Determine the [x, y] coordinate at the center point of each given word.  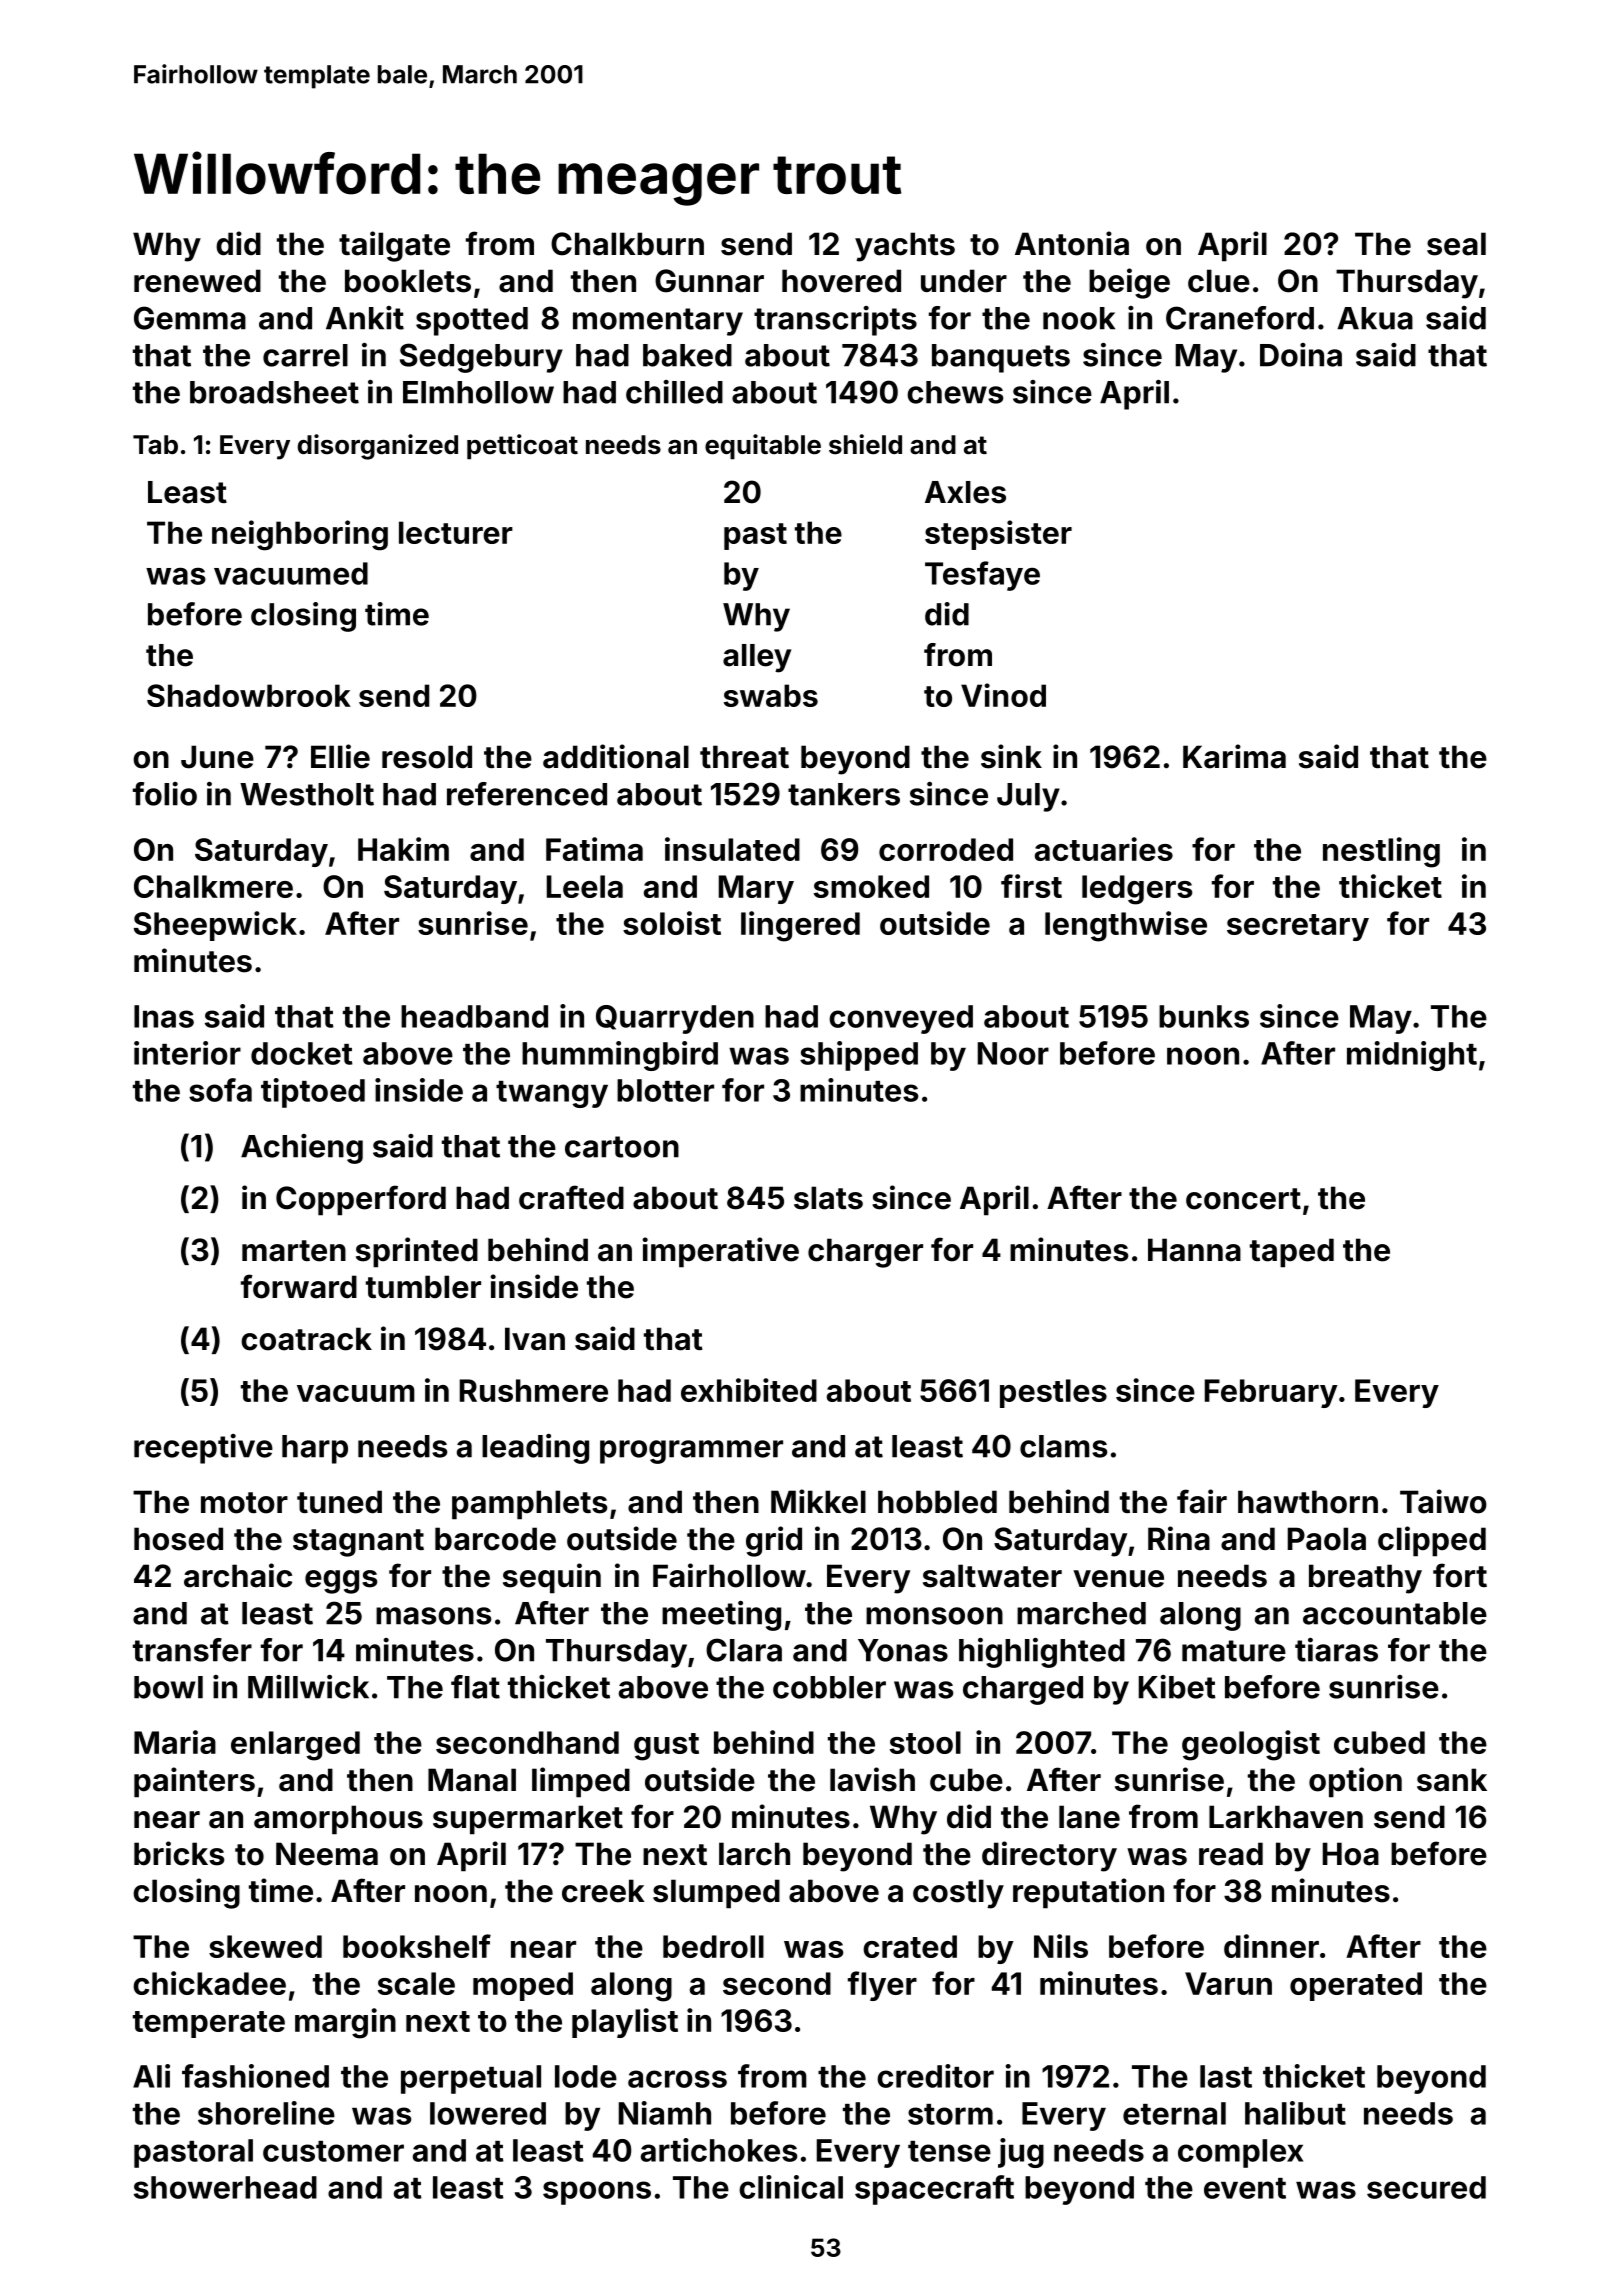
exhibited [749, 1390]
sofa [220, 1090]
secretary [1298, 927]
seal [1456, 244]
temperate [209, 2024]
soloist [672, 923]
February [1271, 1393]
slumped [716, 1894]
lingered [800, 926]
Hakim [403, 849]
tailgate [394, 246]
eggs [341, 1582]
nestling [1381, 852]
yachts [905, 247]
